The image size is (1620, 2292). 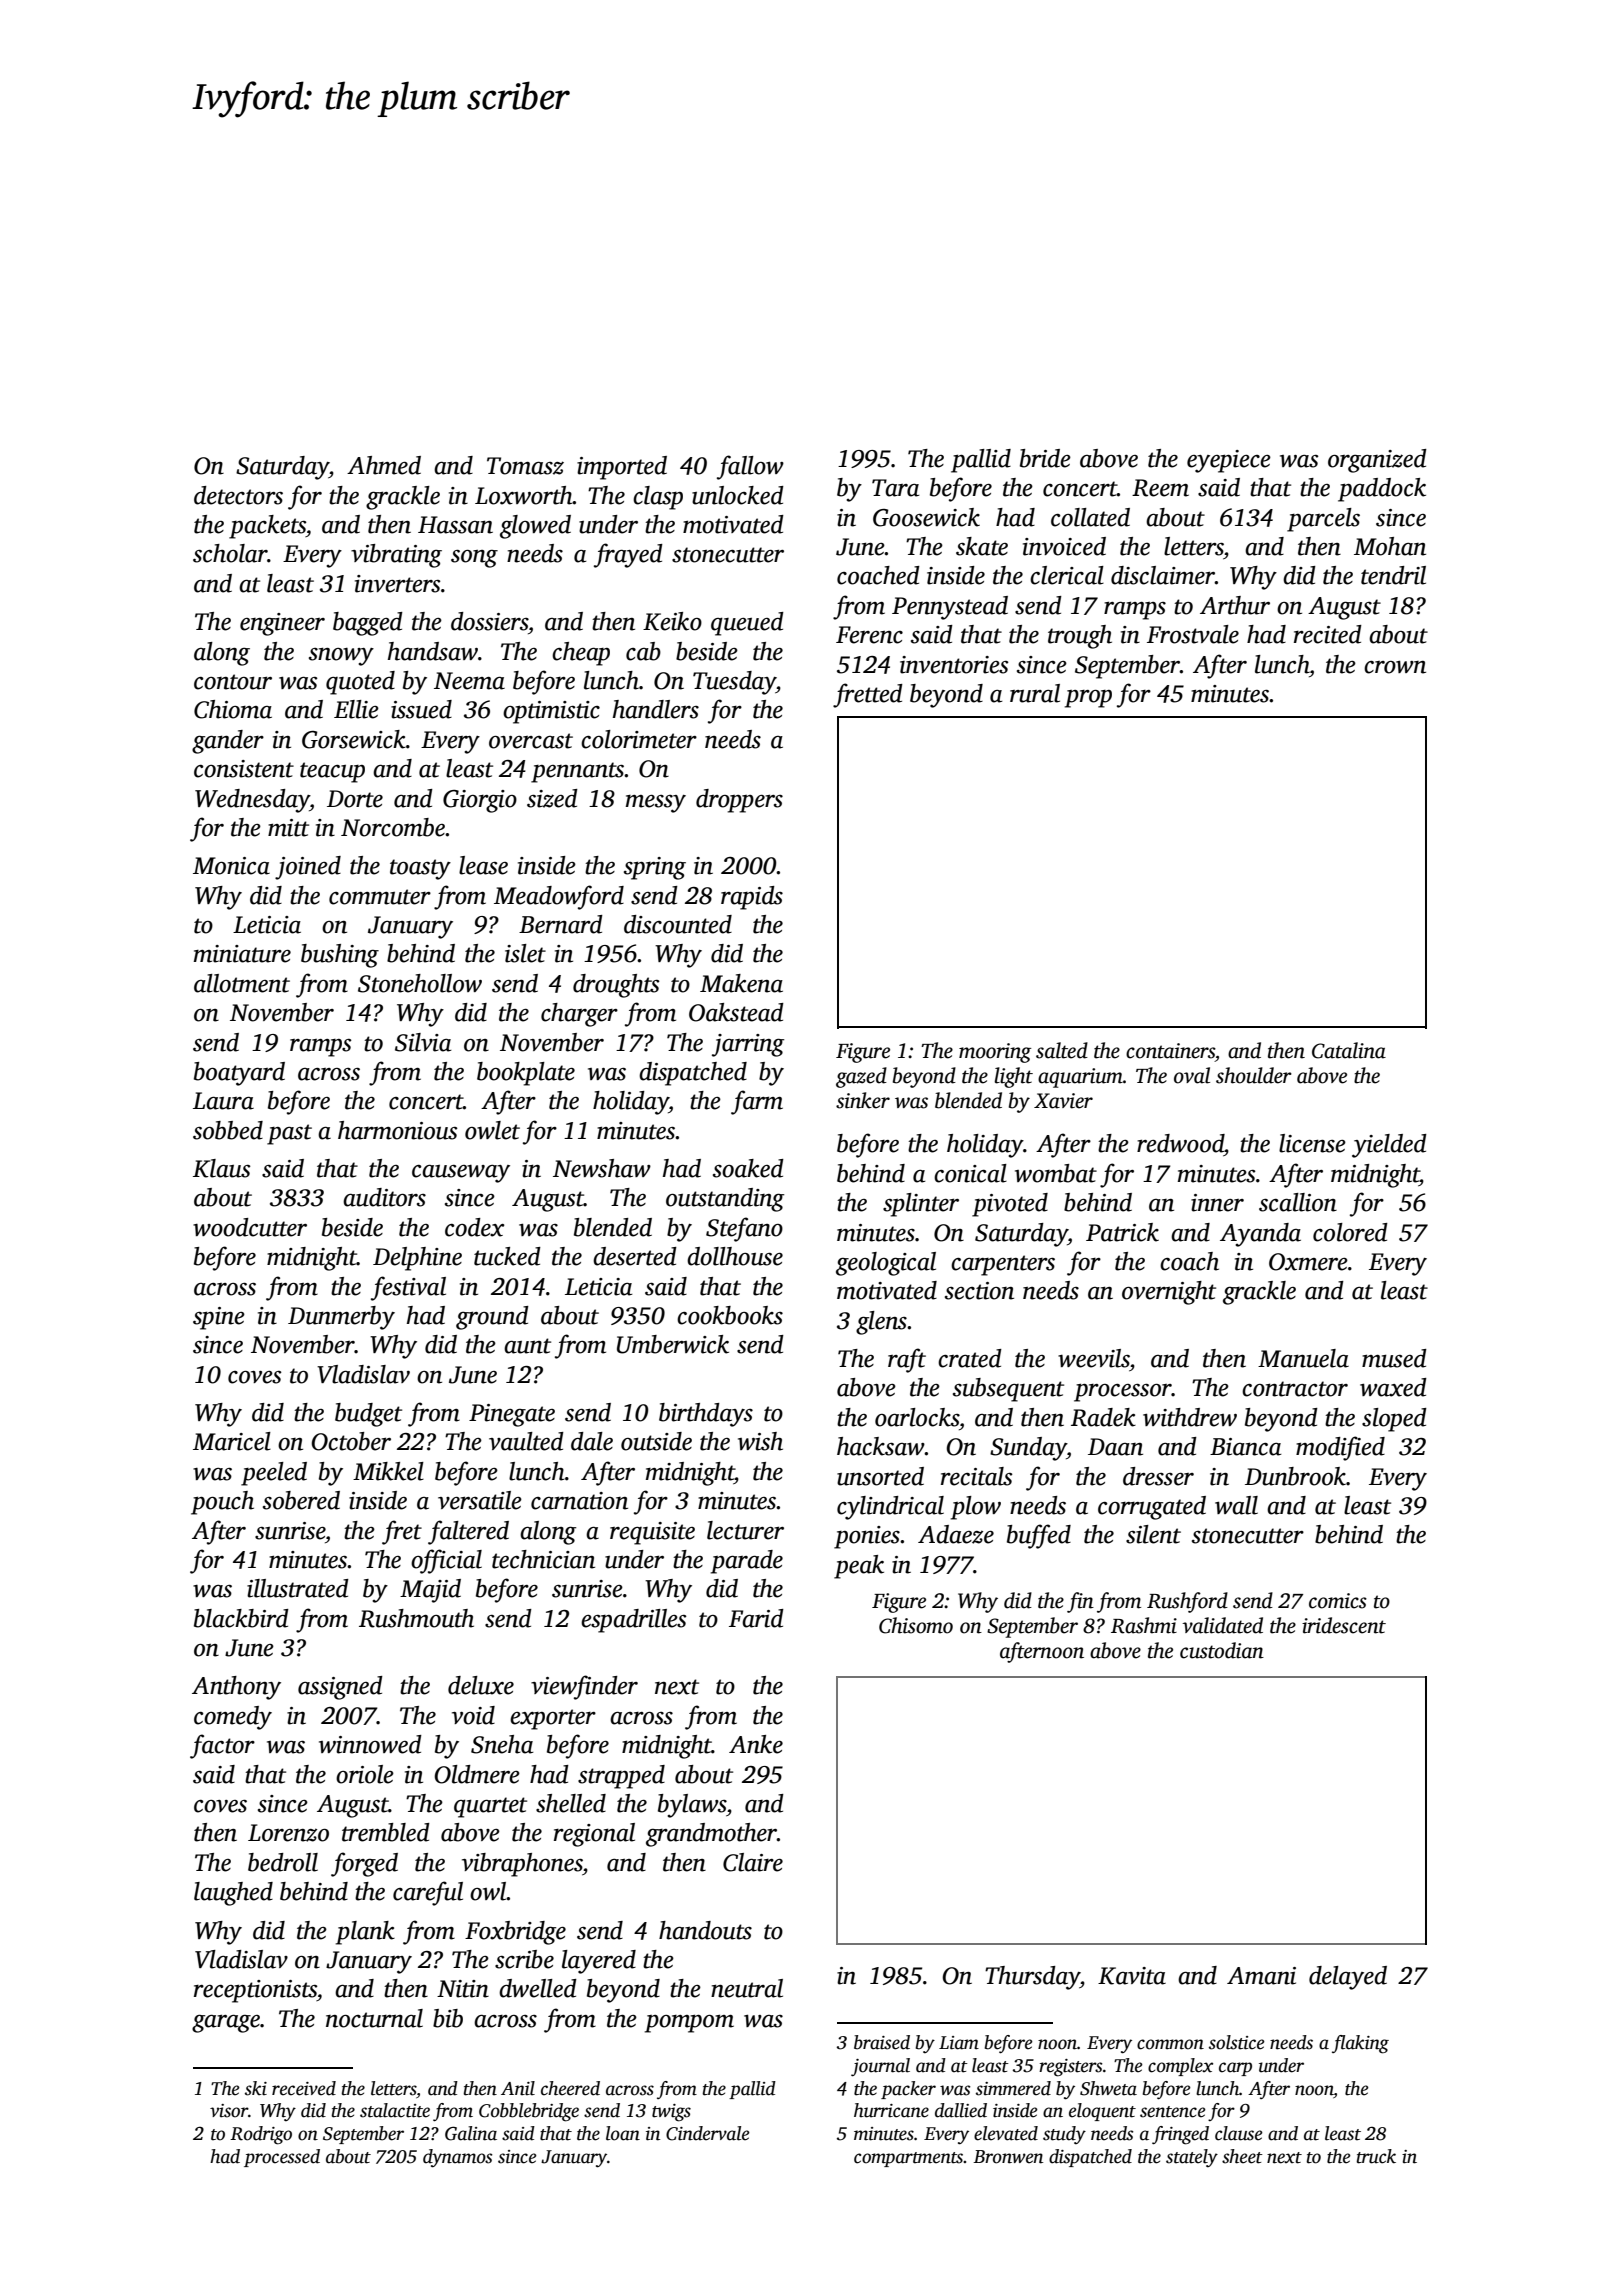 I want to click on Tara, so click(x=895, y=488).
